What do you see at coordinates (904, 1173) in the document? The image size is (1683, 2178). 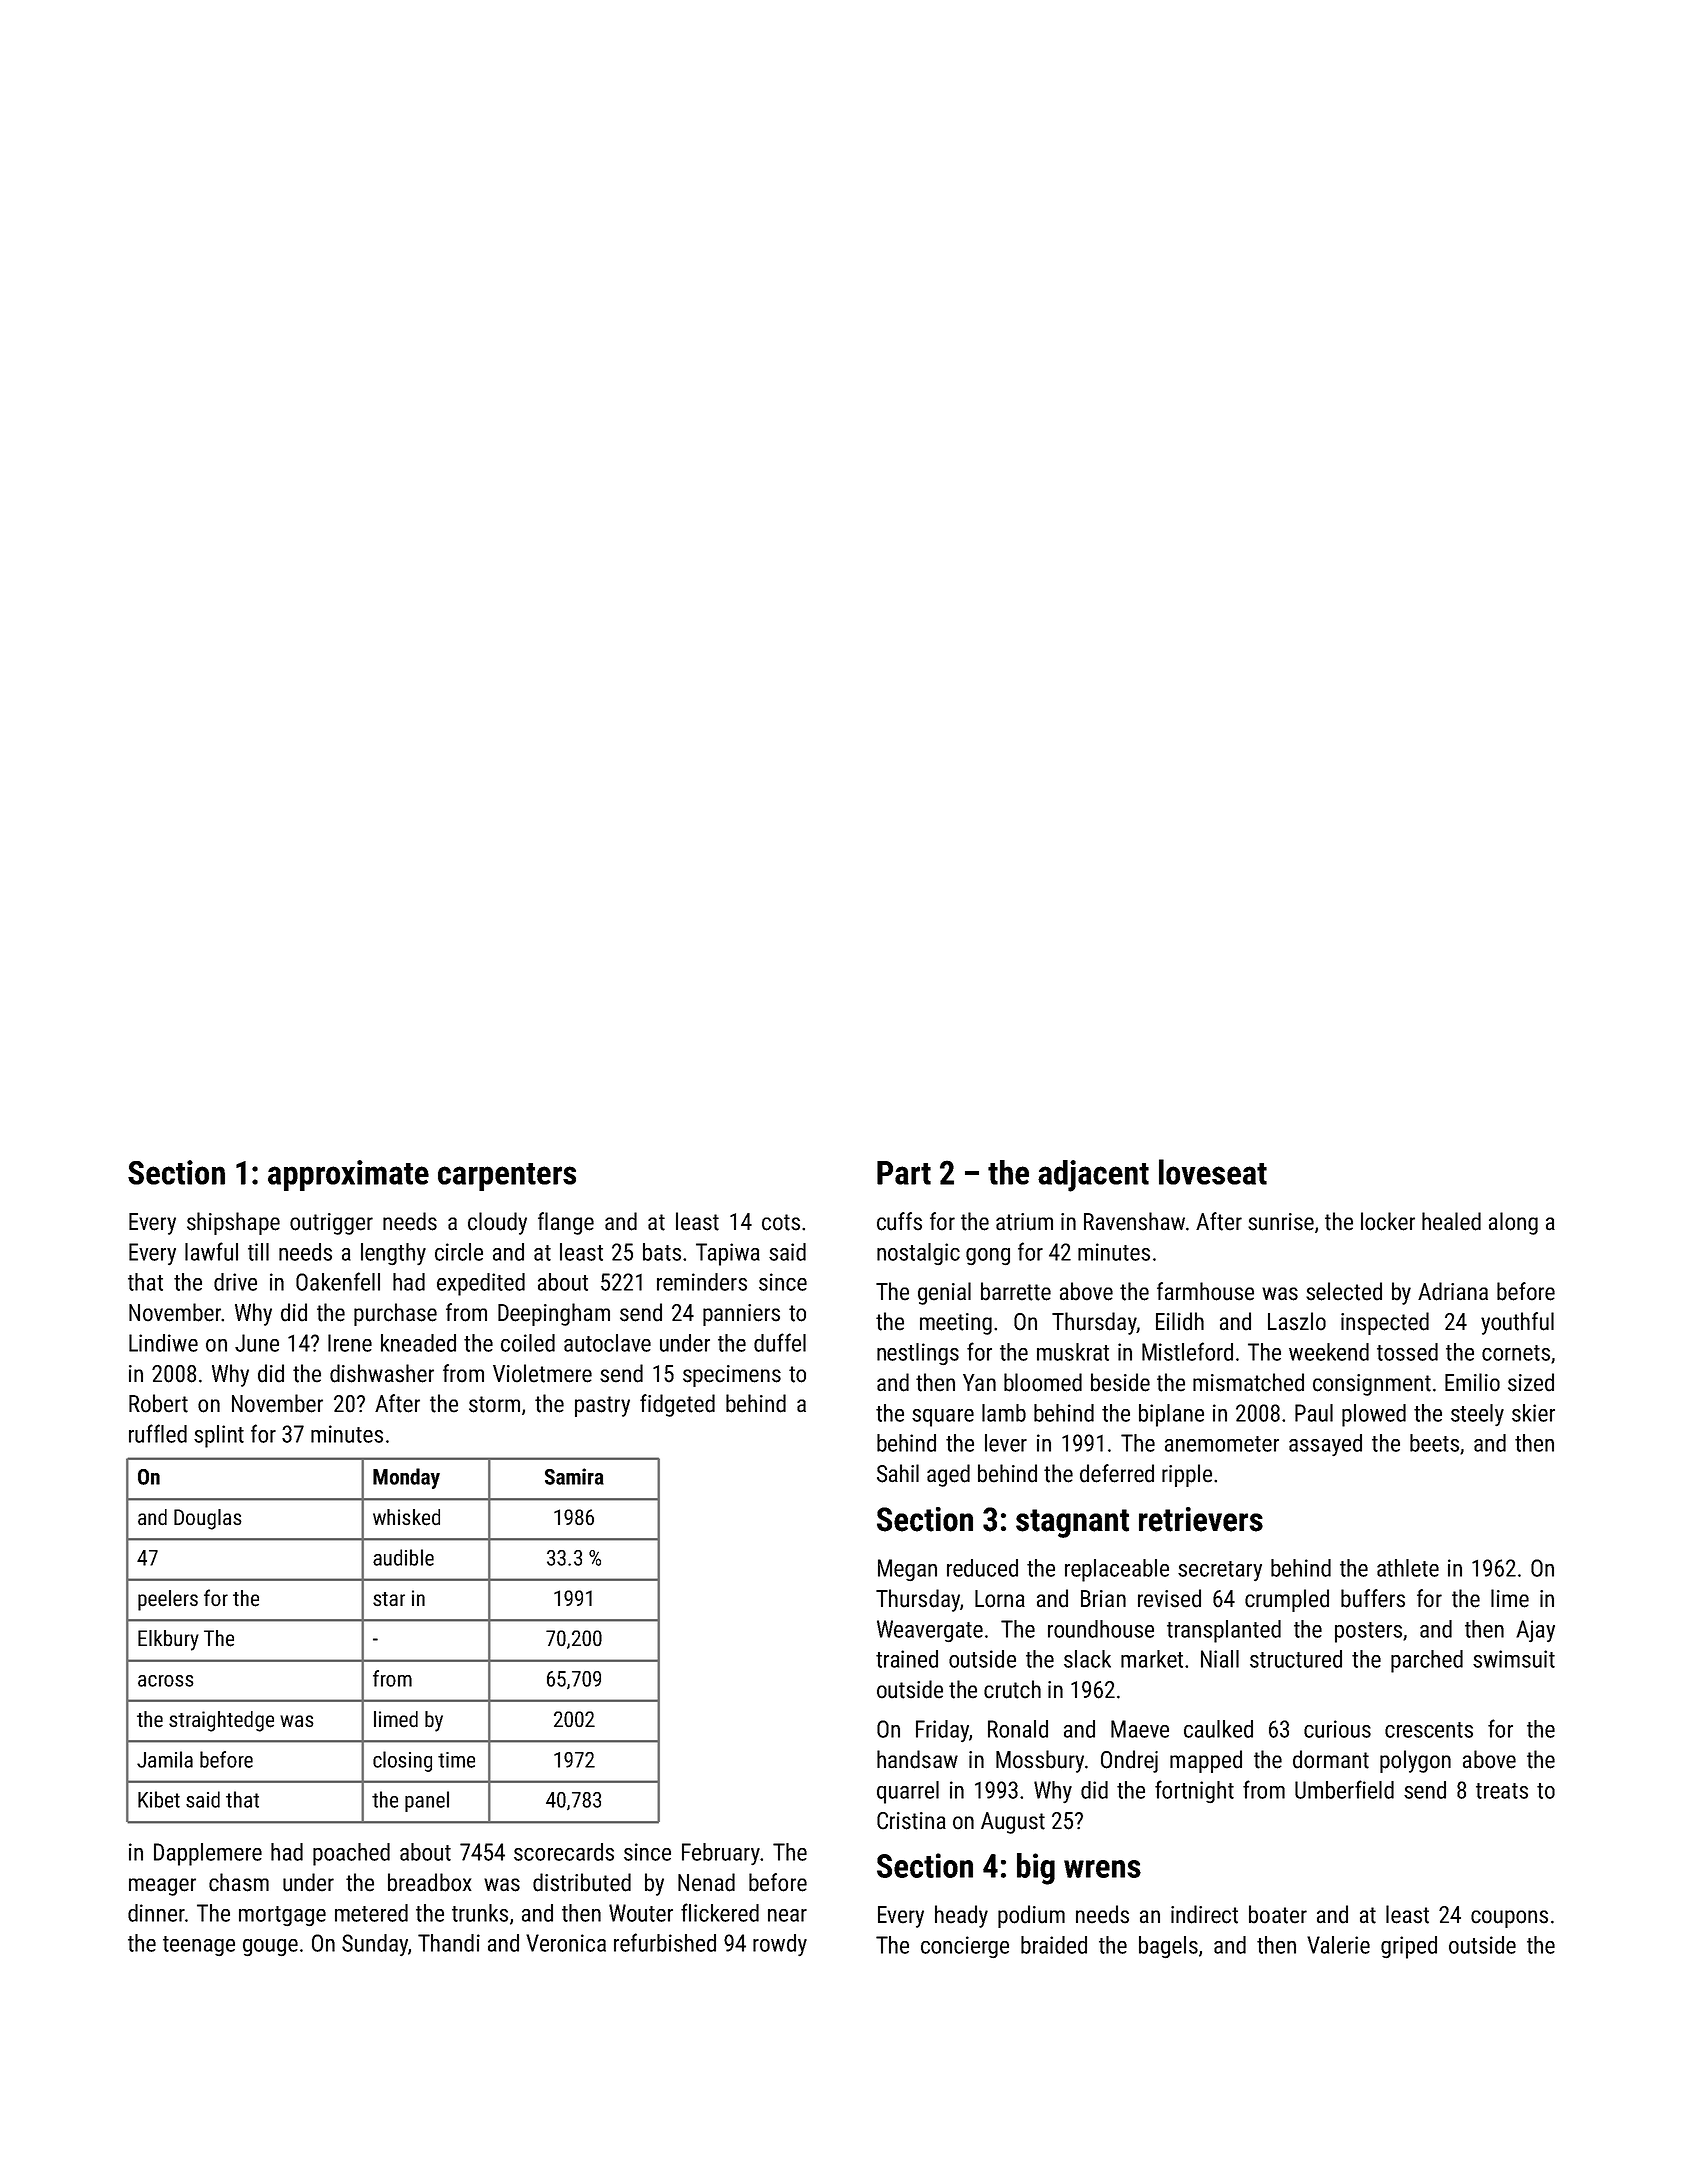 I see `Part` at bounding box center [904, 1173].
